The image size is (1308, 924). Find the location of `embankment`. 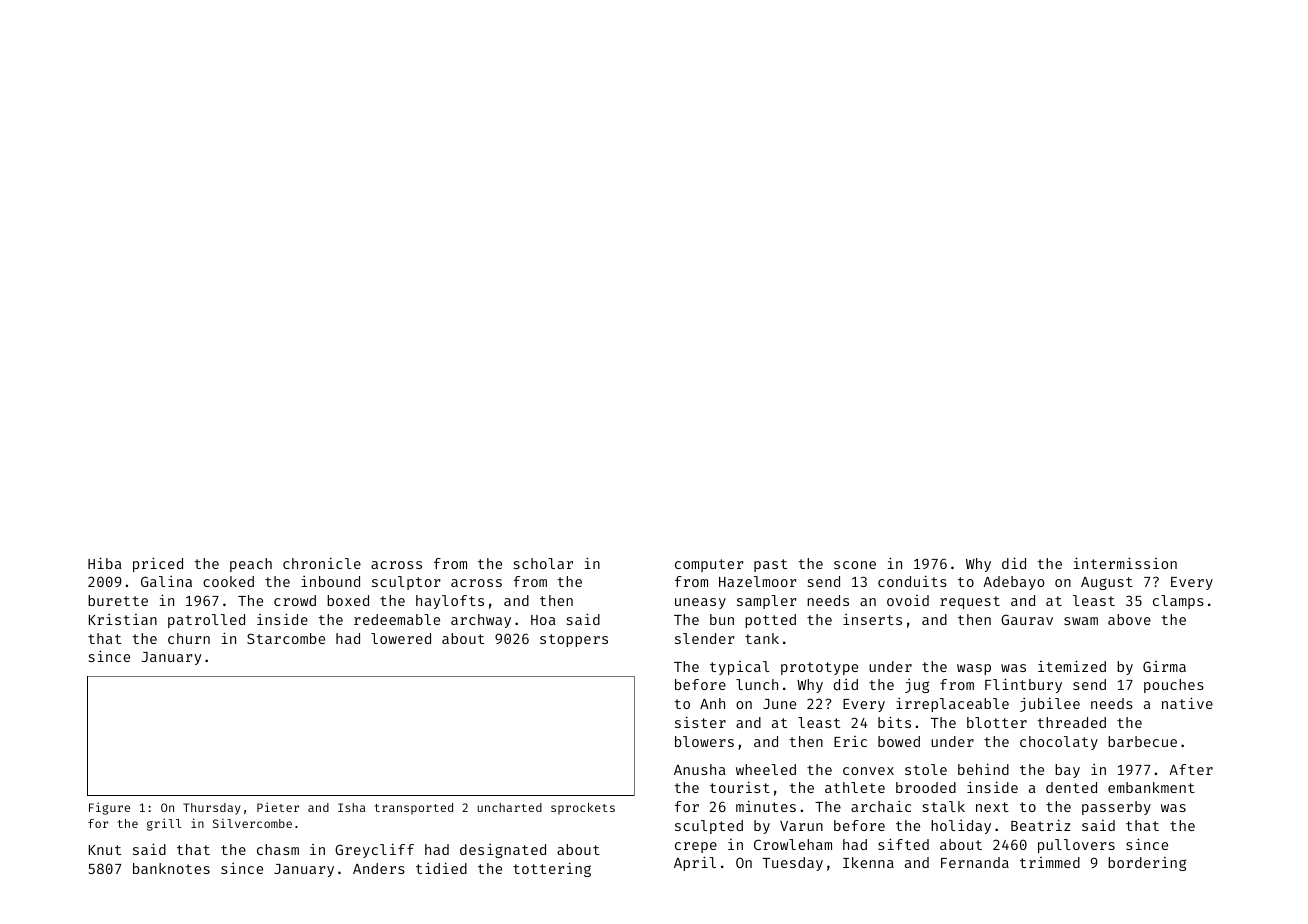

embankment is located at coordinates (1151, 787).
